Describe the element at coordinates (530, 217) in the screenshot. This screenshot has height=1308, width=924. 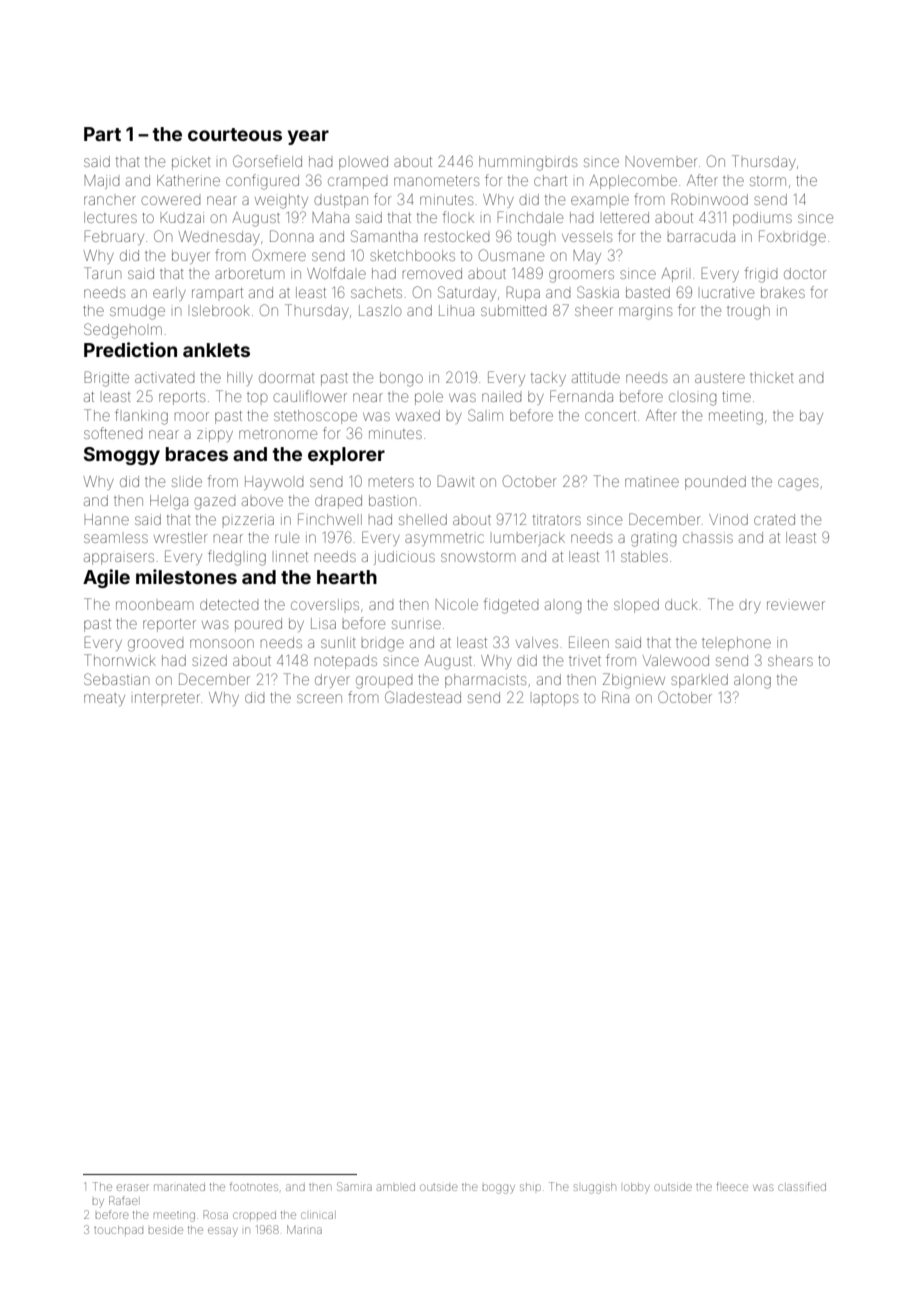
I see `Finchdale` at that location.
